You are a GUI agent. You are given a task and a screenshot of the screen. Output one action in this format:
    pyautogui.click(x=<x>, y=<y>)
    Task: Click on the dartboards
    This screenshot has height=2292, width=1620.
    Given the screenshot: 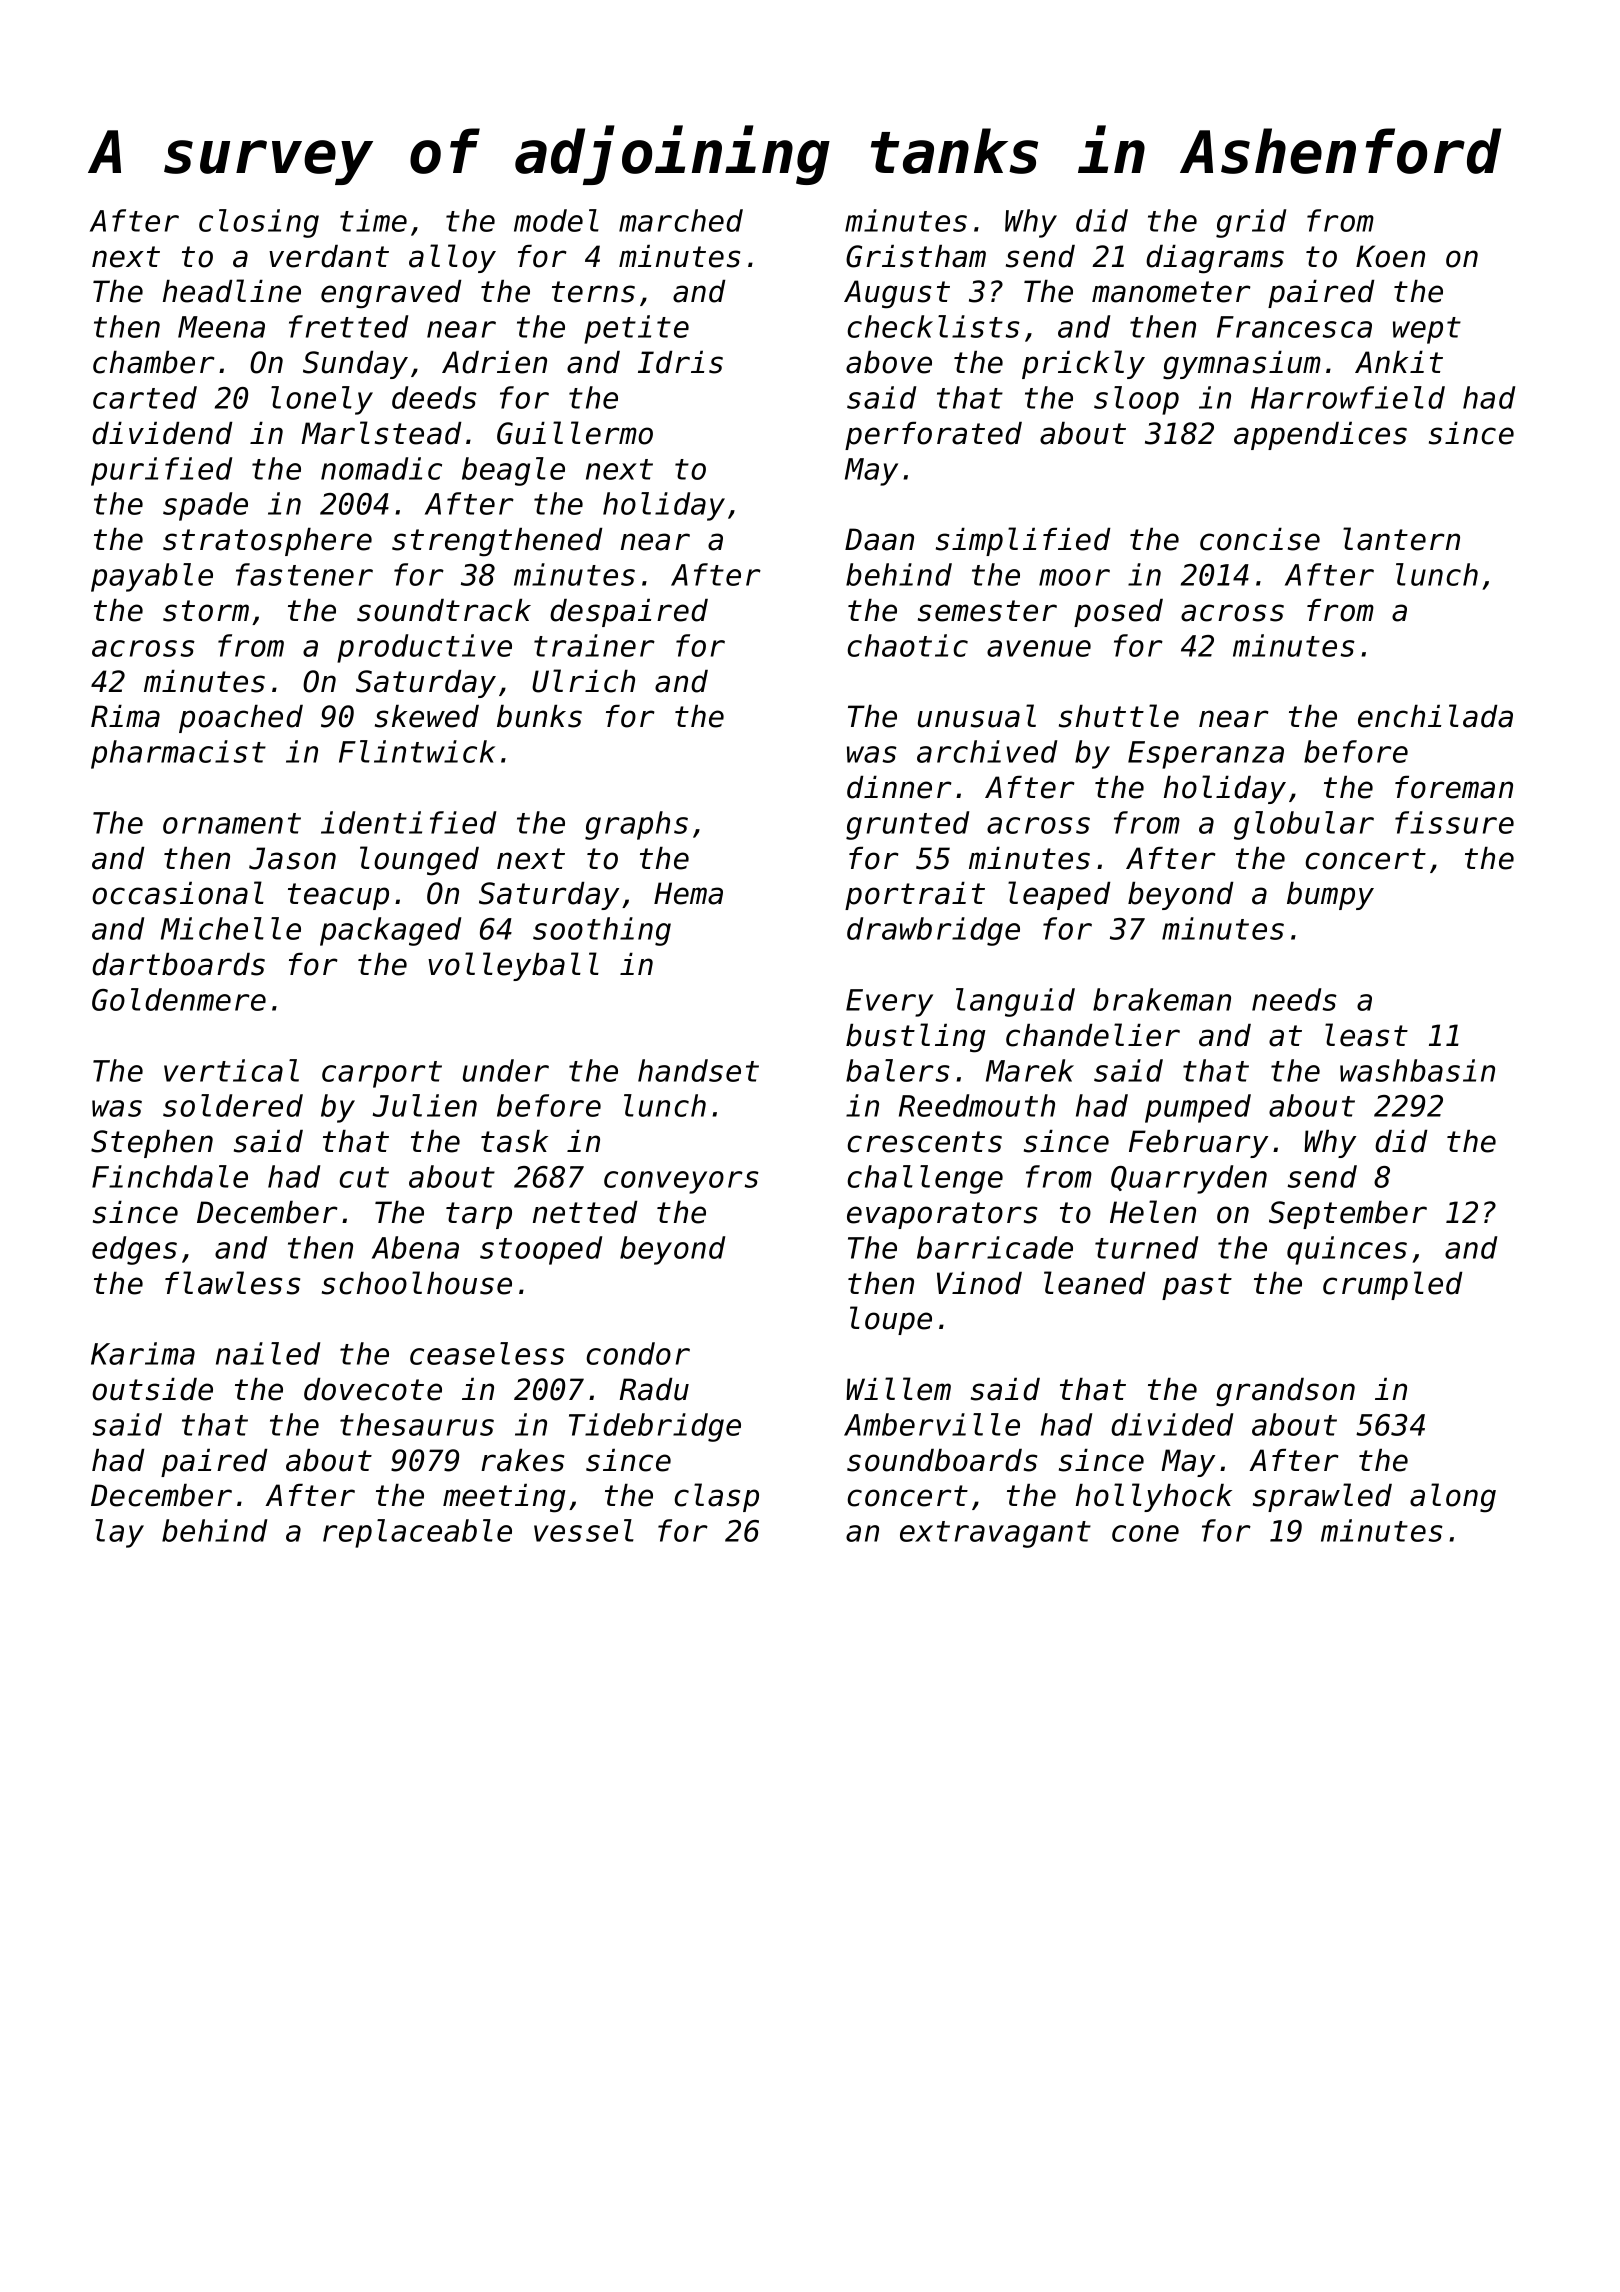 What is the action you would take?
    pyautogui.click(x=178, y=964)
